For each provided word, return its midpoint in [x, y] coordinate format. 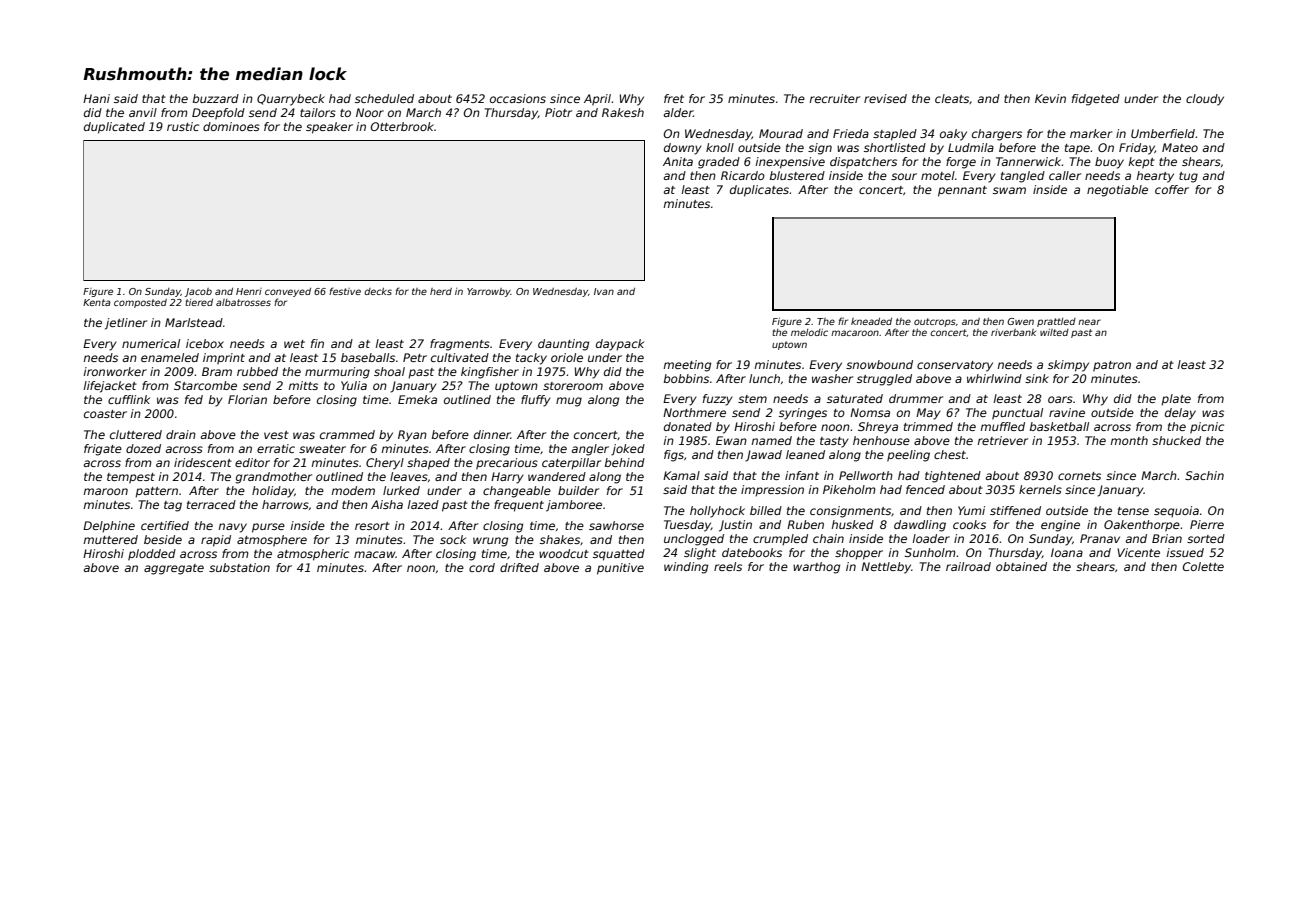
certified [165, 525]
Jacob [198, 292]
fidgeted [1096, 100]
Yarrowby [489, 292]
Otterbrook [402, 126]
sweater [322, 449]
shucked [1176, 440]
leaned [805, 454]
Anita [678, 161]
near [1089, 322]
